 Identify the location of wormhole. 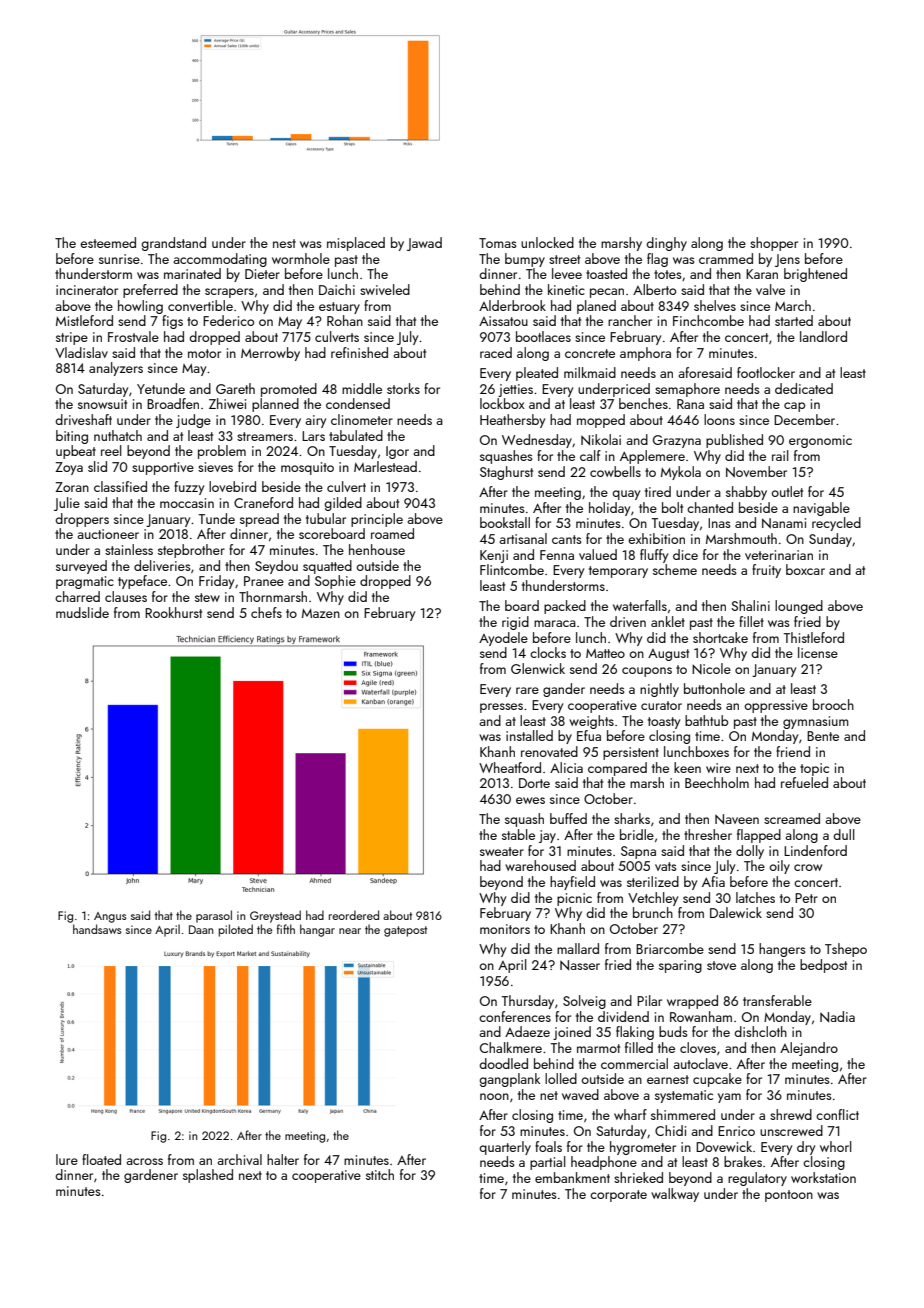
(301, 258).
